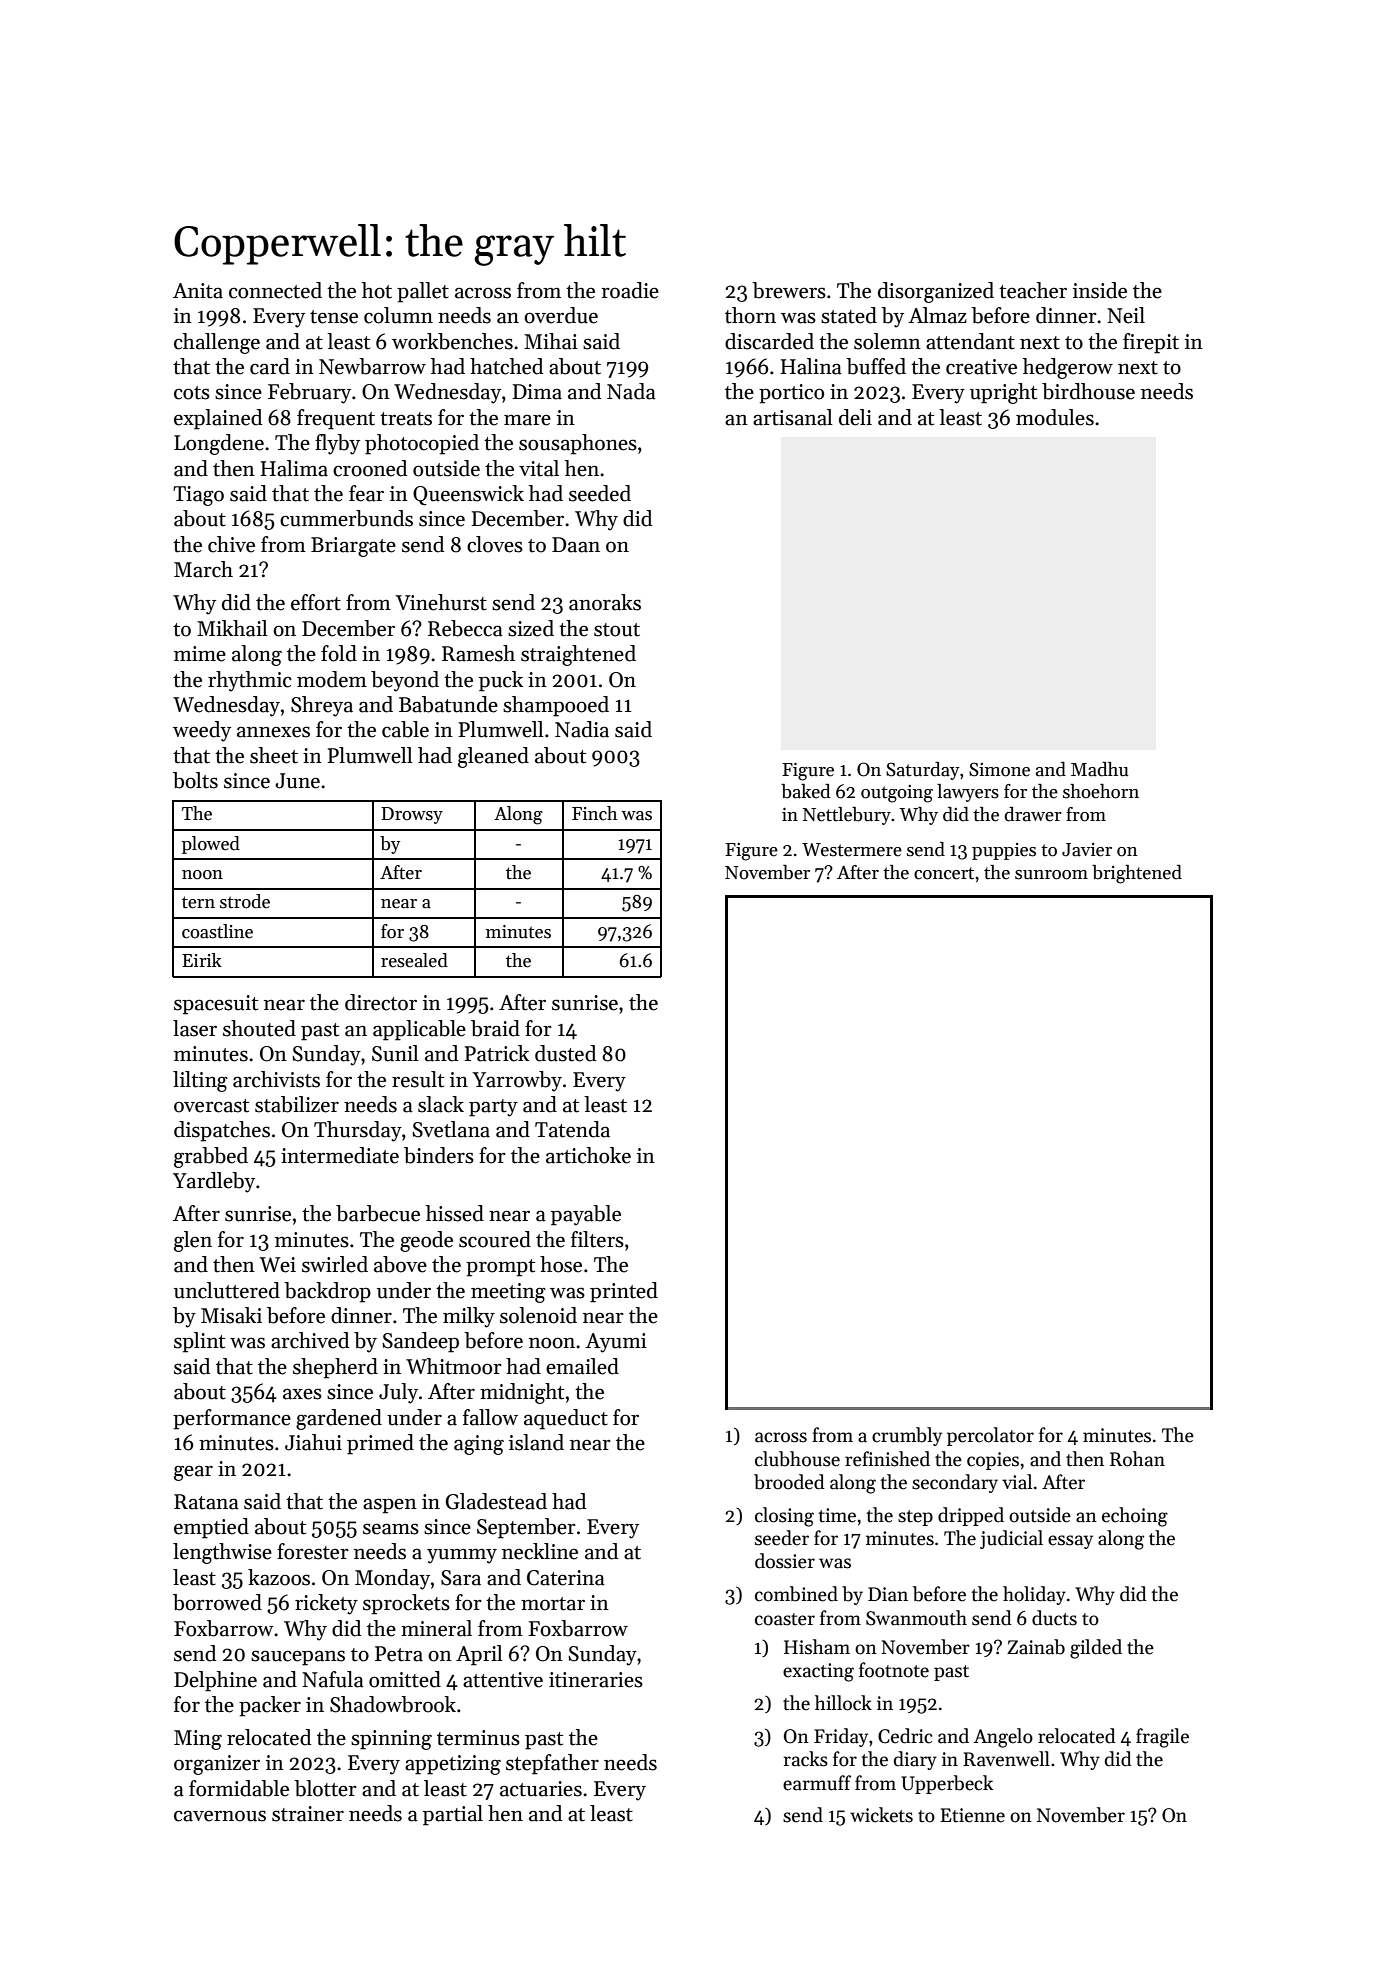 The width and height of the screenshot is (1386, 1969). What do you see at coordinates (624, 1292) in the screenshot?
I see `printed` at bounding box center [624, 1292].
